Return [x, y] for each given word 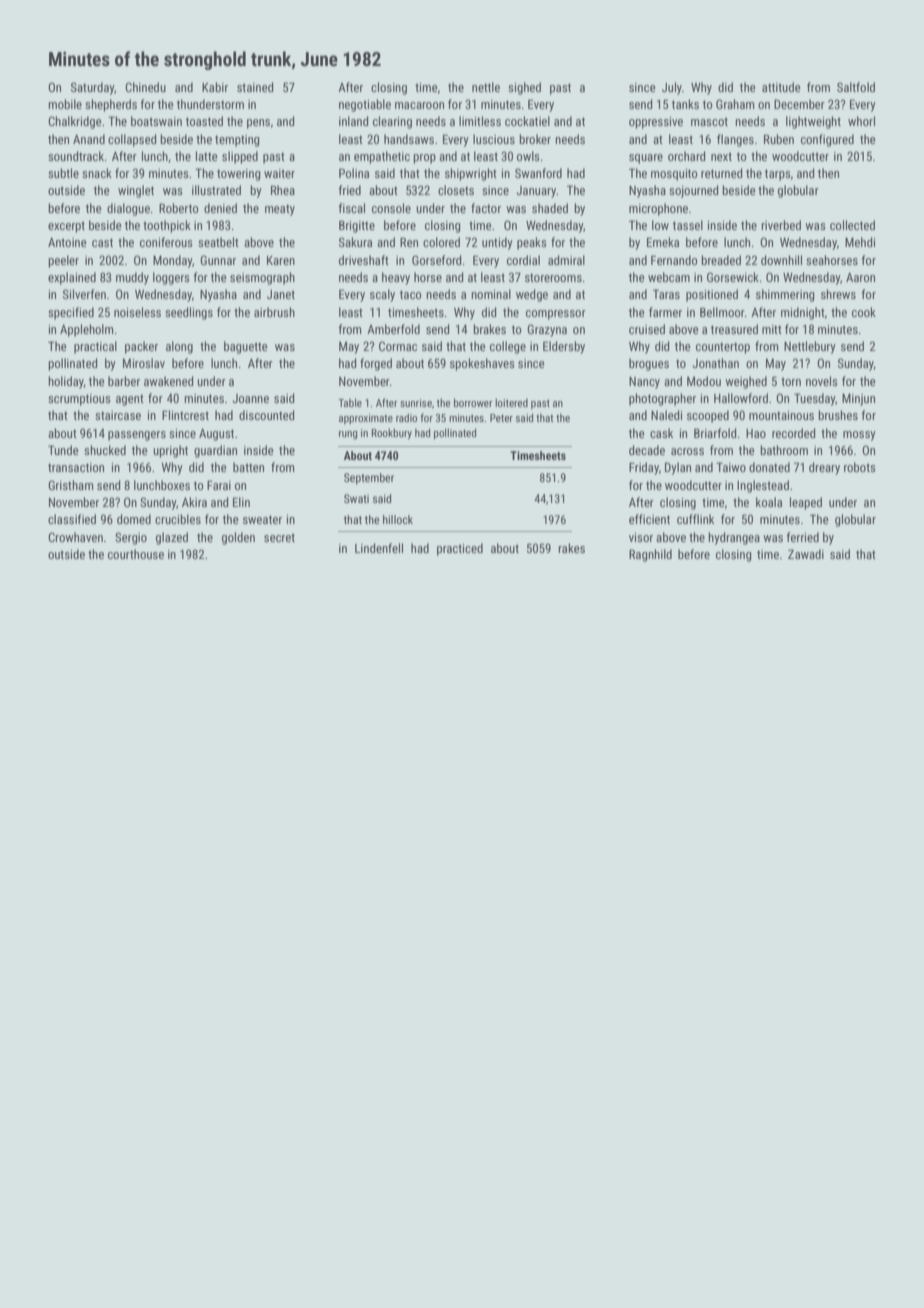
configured [827, 140]
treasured [734, 329]
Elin [241, 502]
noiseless [137, 312]
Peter [501, 418]
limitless [480, 121]
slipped [240, 157]
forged [376, 364]
